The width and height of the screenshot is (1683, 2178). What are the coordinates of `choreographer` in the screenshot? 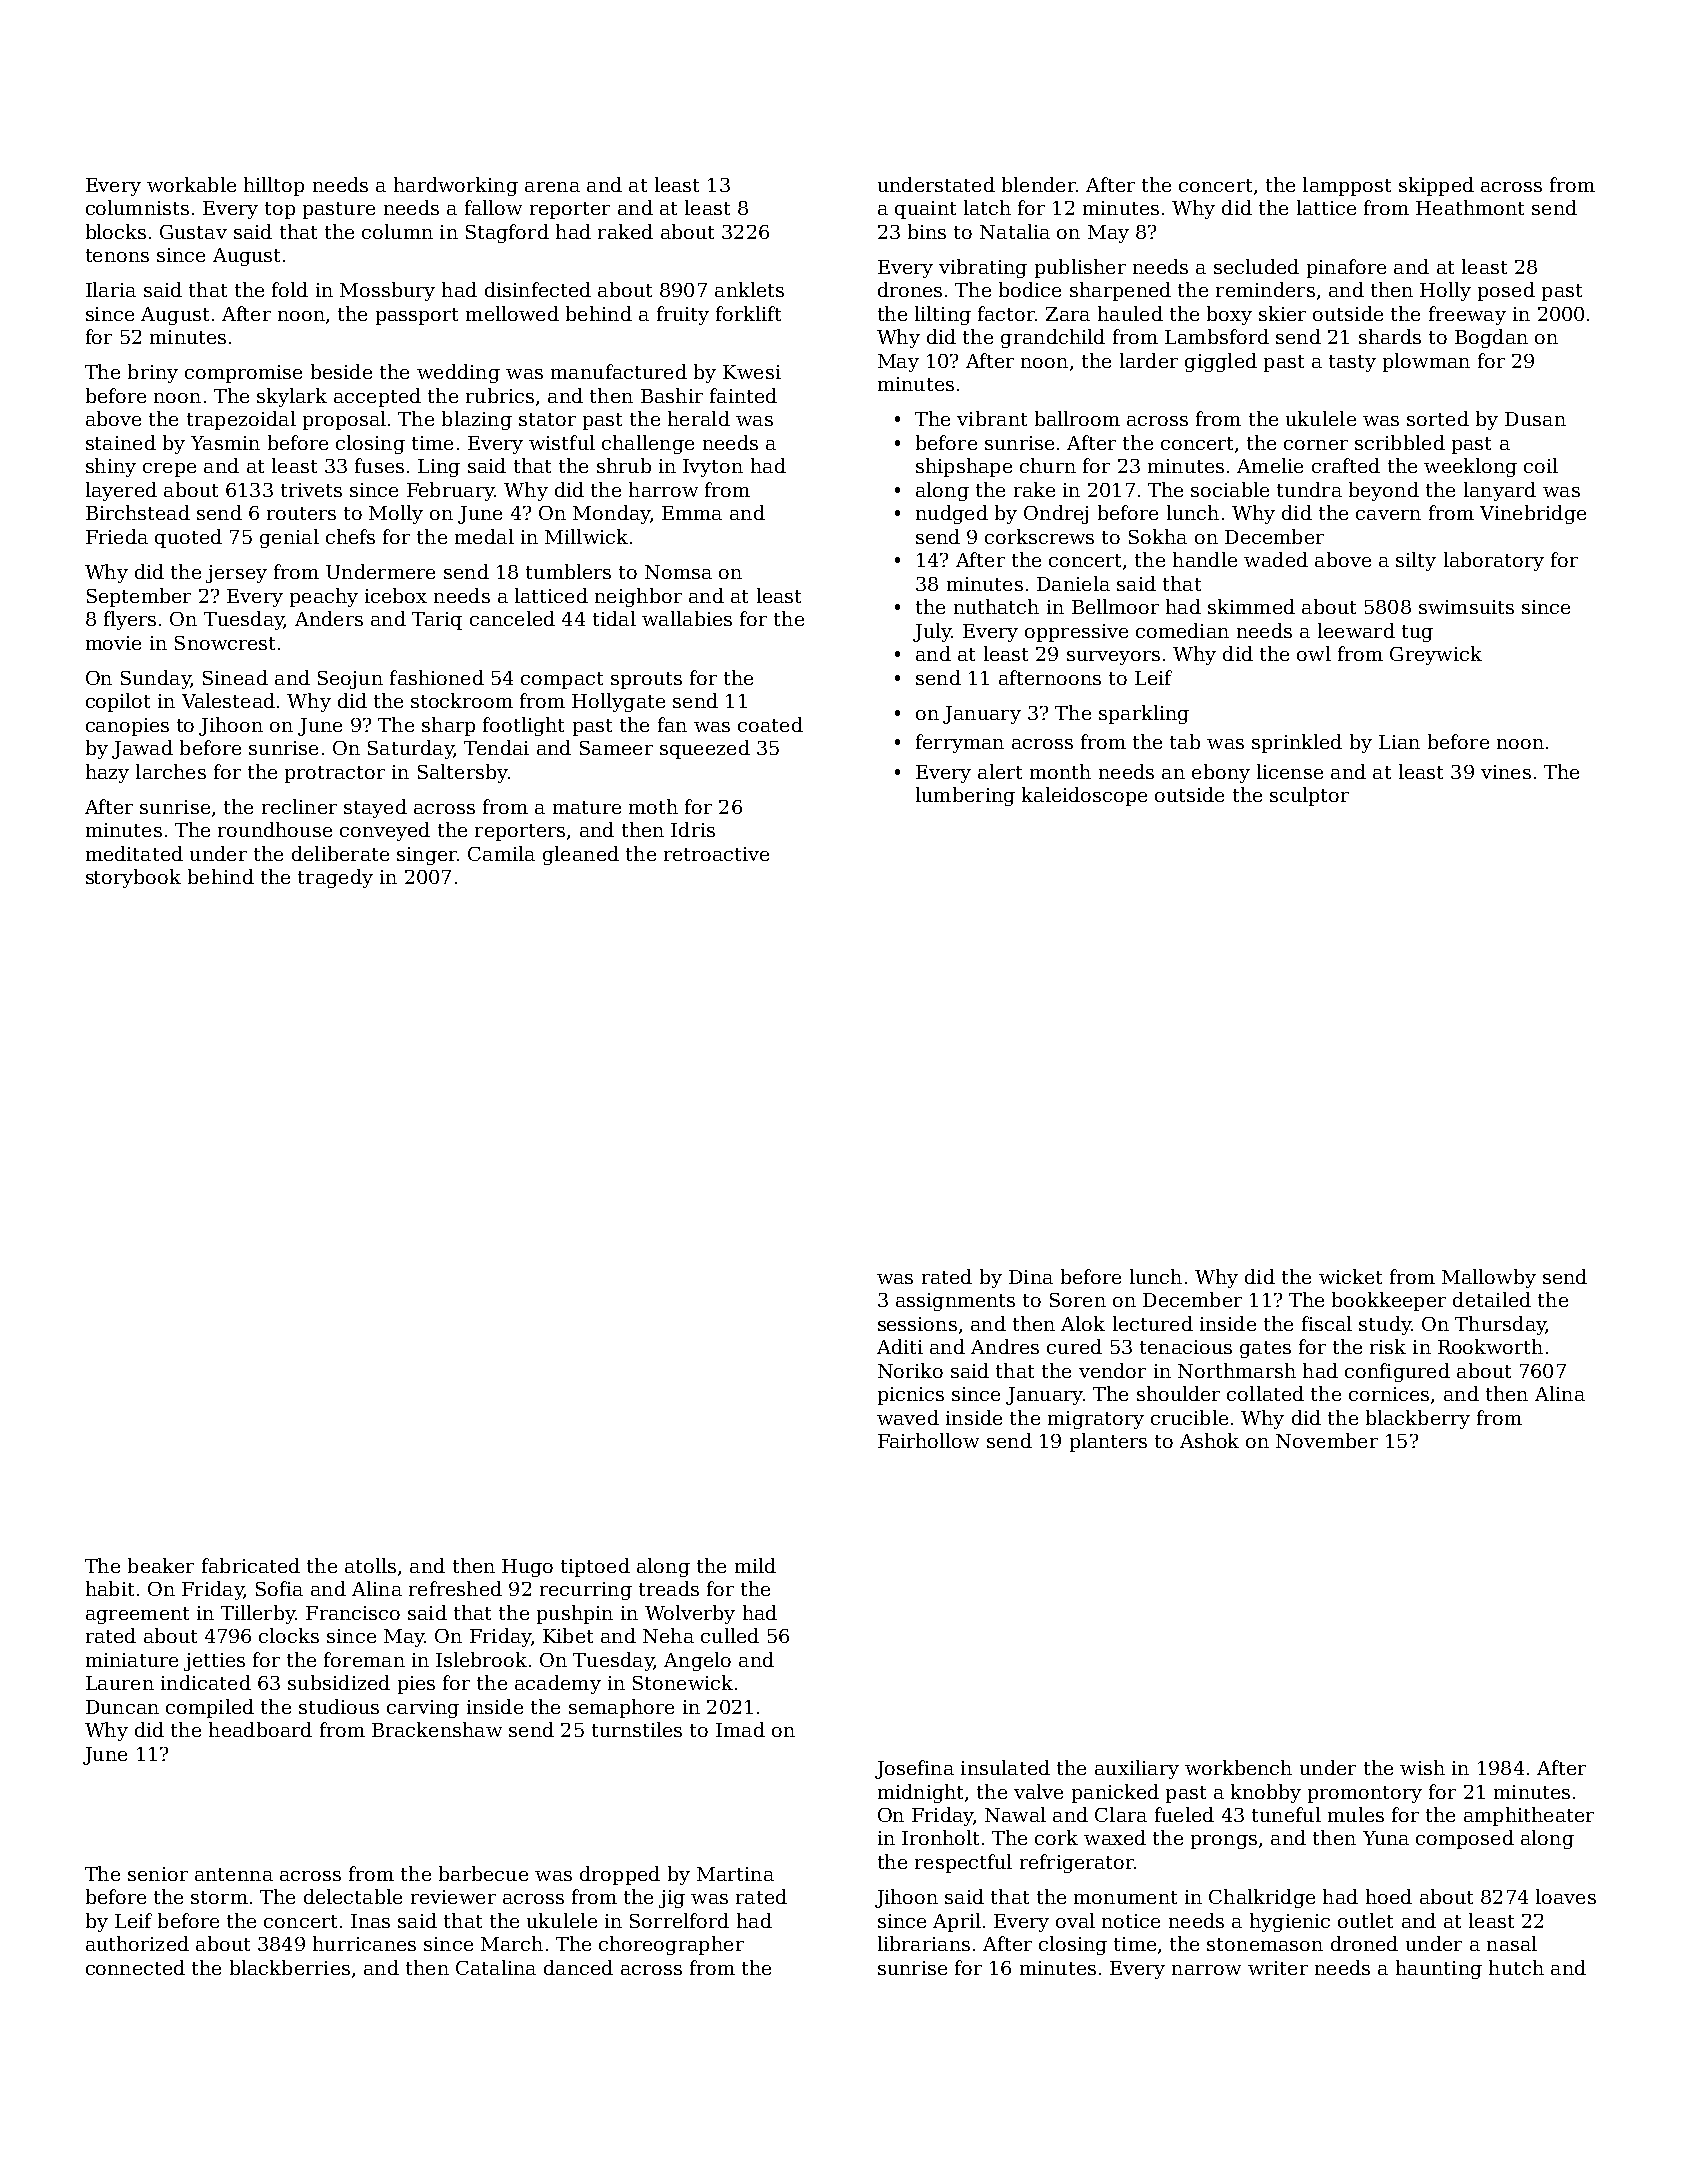 It's located at (671, 1945).
